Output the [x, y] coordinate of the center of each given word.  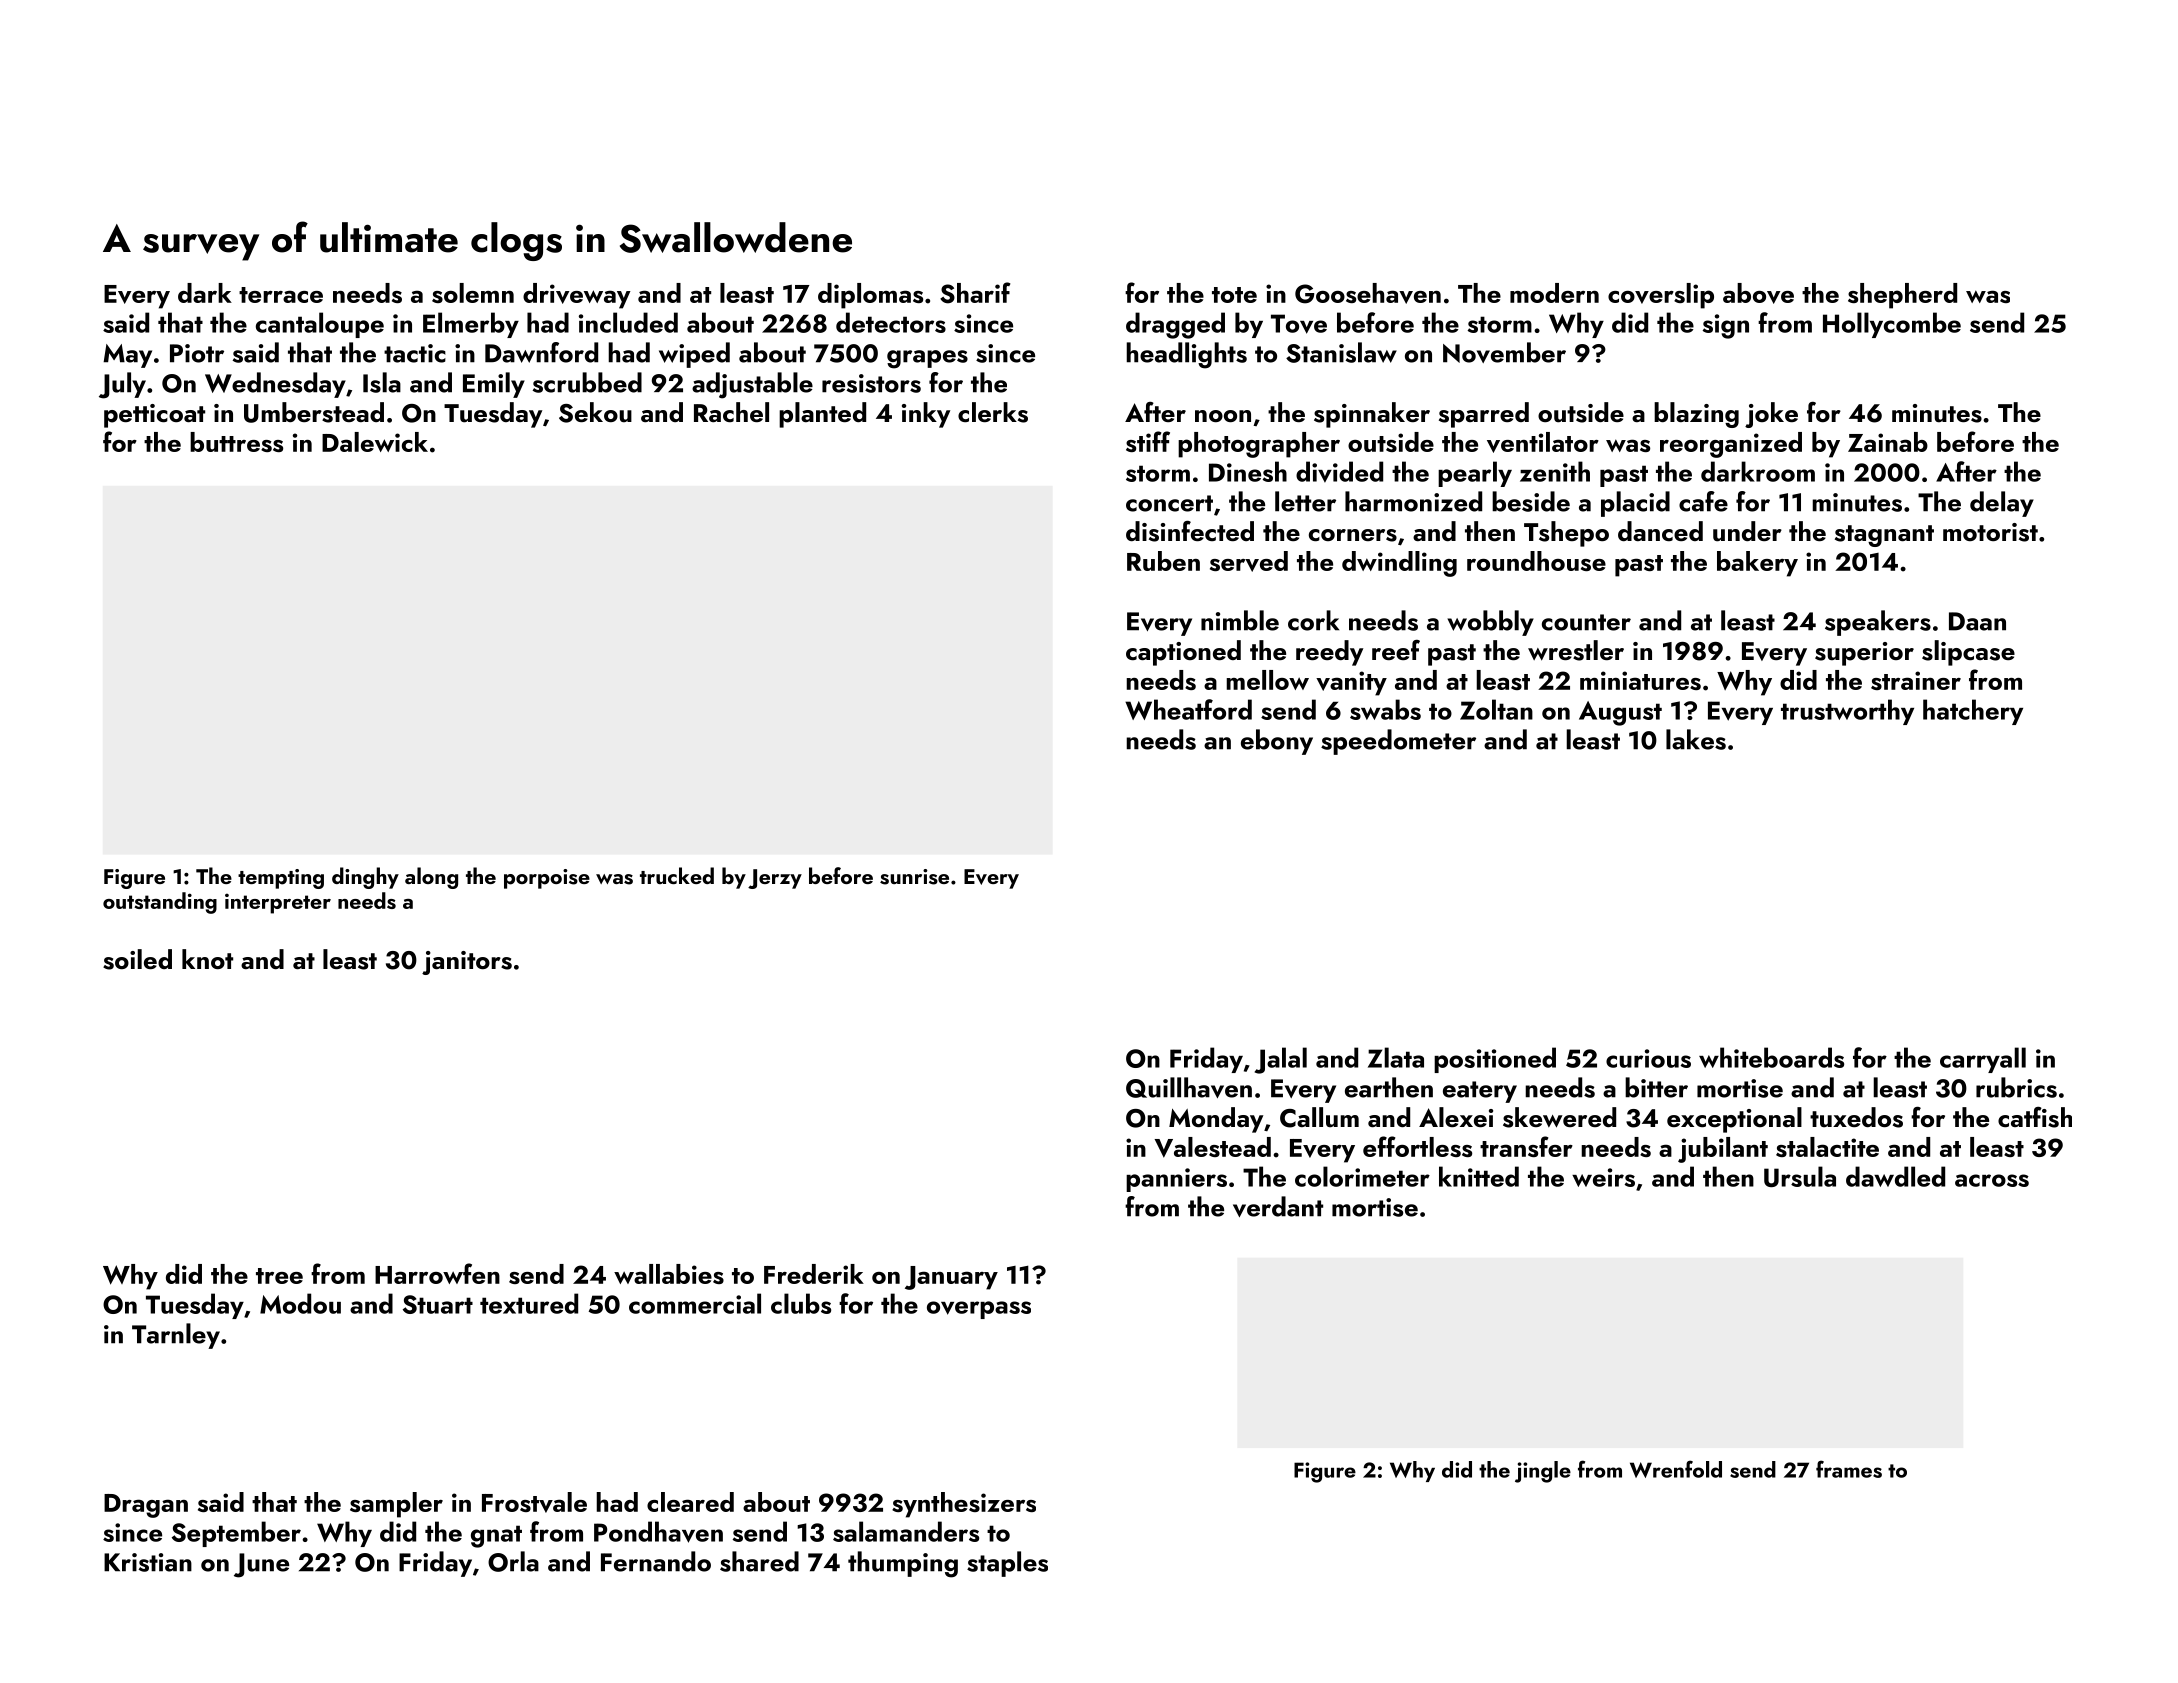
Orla [513, 1561]
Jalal [1281, 1060]
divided [1339, 472]
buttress [236, 442]
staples [1007, 1564]
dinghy [365, 878]
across [1992, 1180]
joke [1771, 415]
